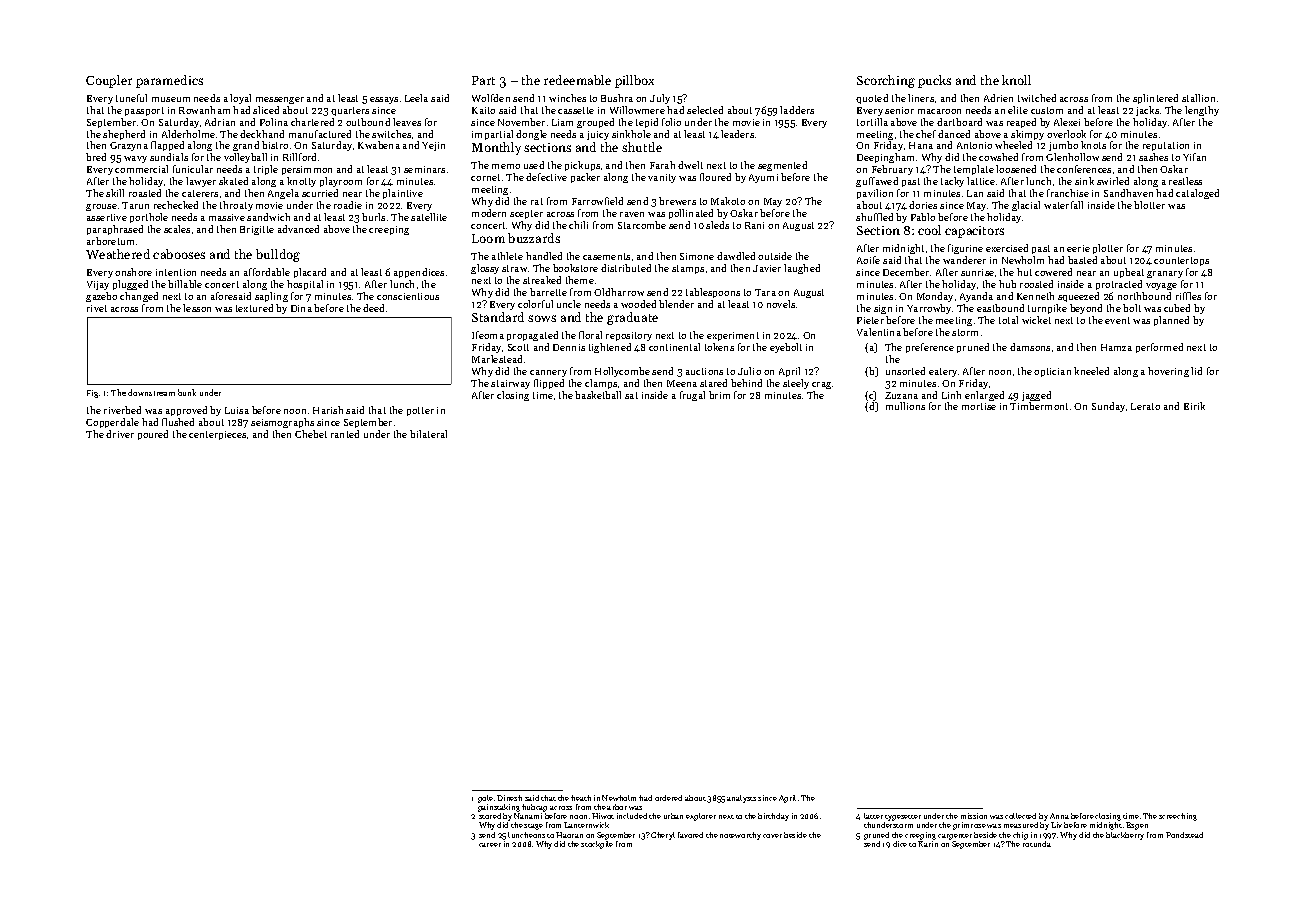 The height and width of the document is (924, 1308). Describe the element at coordinates (510, 384) in the document. I see `stairway` at that location.
